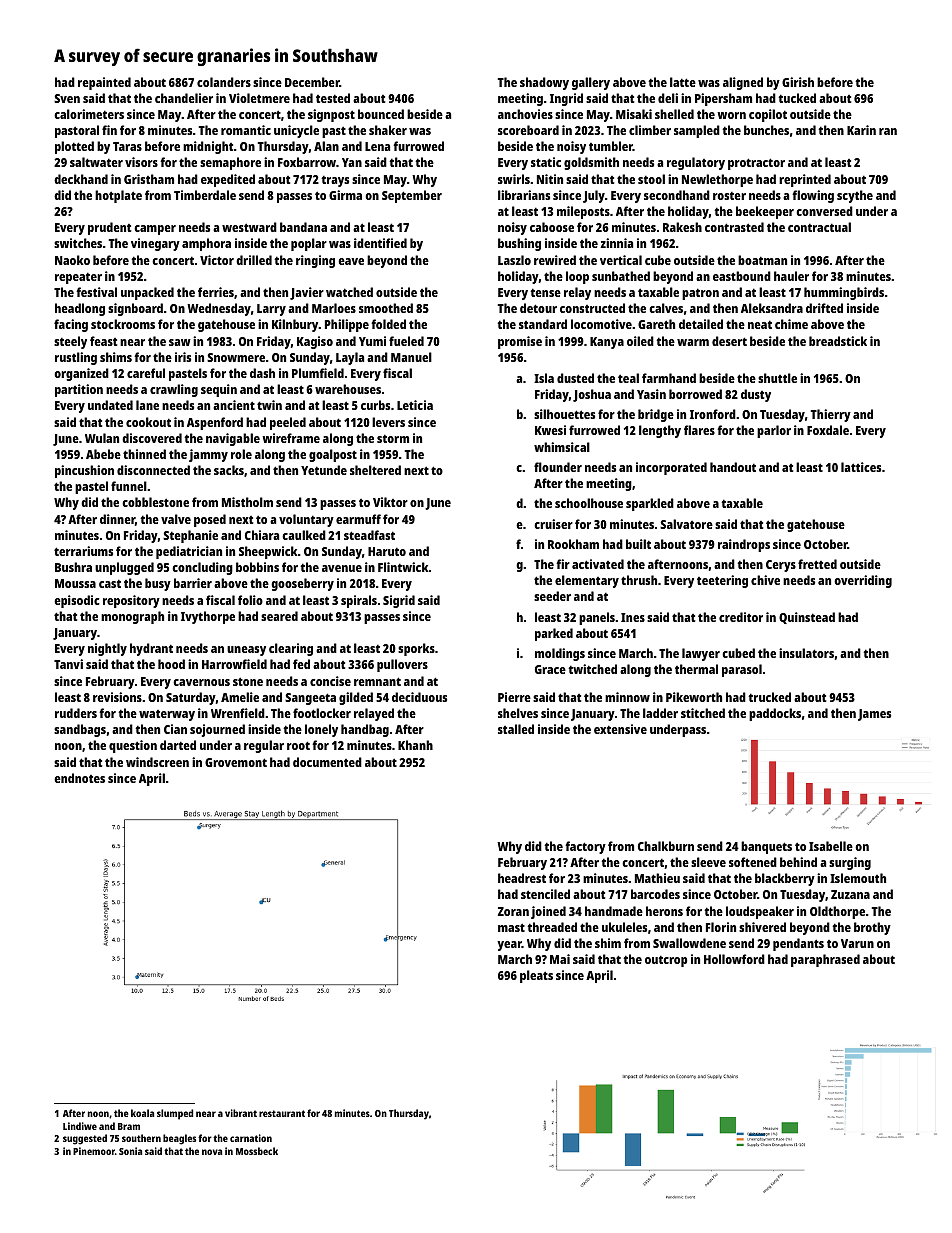 This page has height=1233, width=952. I want to click on koala, so click(142, 1113).
